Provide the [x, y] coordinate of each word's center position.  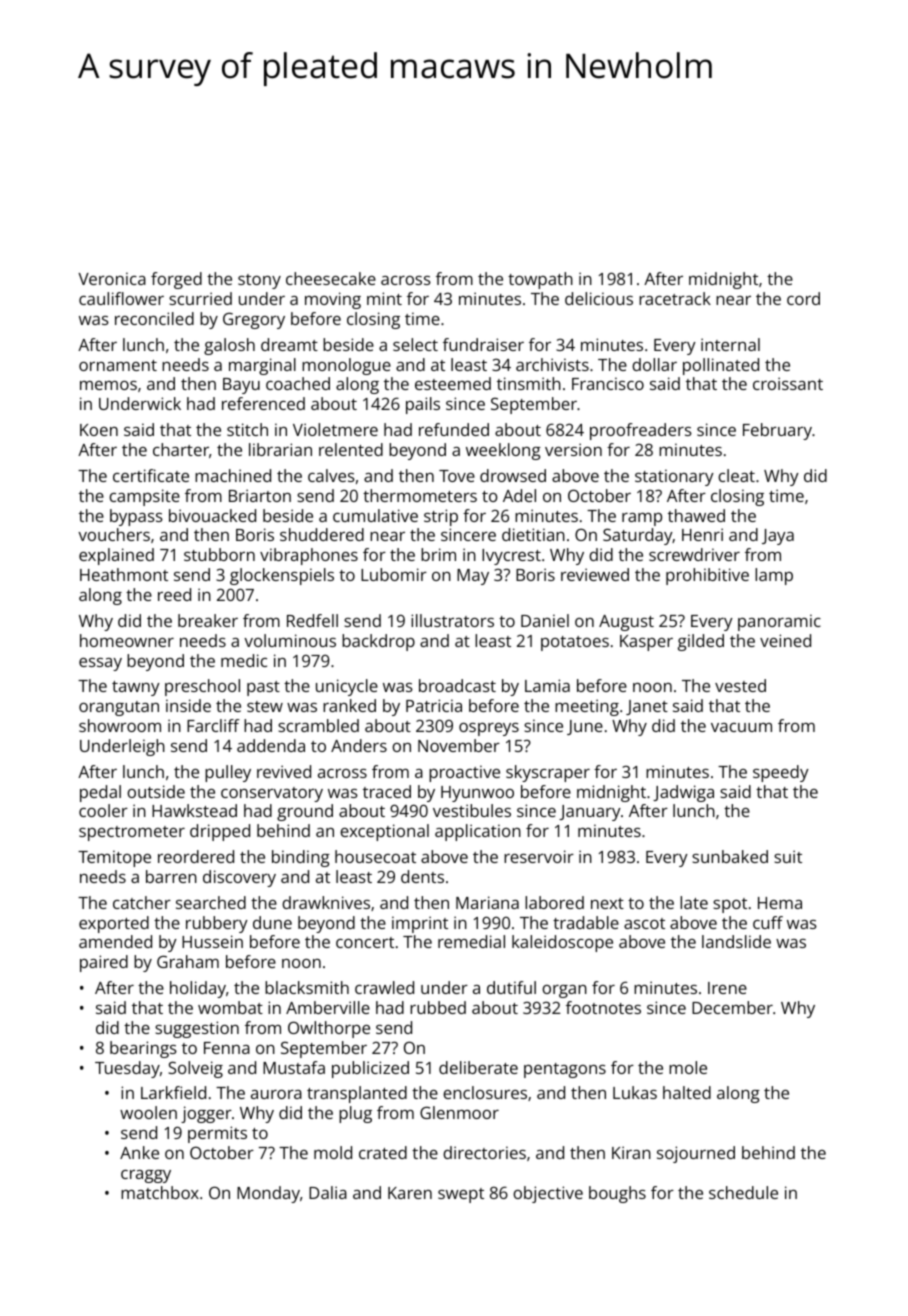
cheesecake [331, 278]
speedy [781, 773]
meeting [587, 707]
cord [803, 298]
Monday [268, 1194]
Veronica [112, 278]
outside [156, 791]
